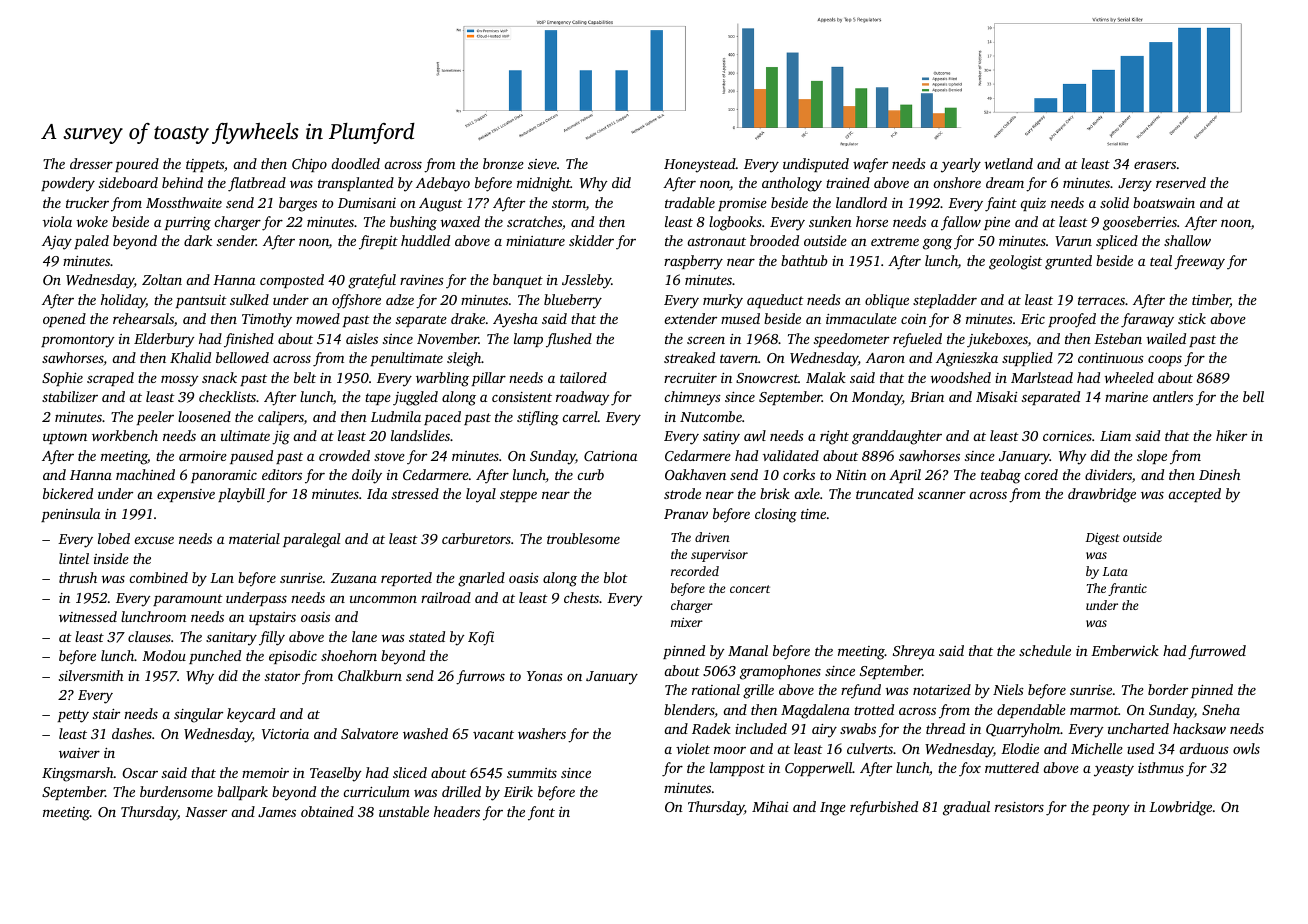 The width and height of the document is (1308, 924). Describe the element at coordinates (137, 165) in the document. I see `poured` at that location.
